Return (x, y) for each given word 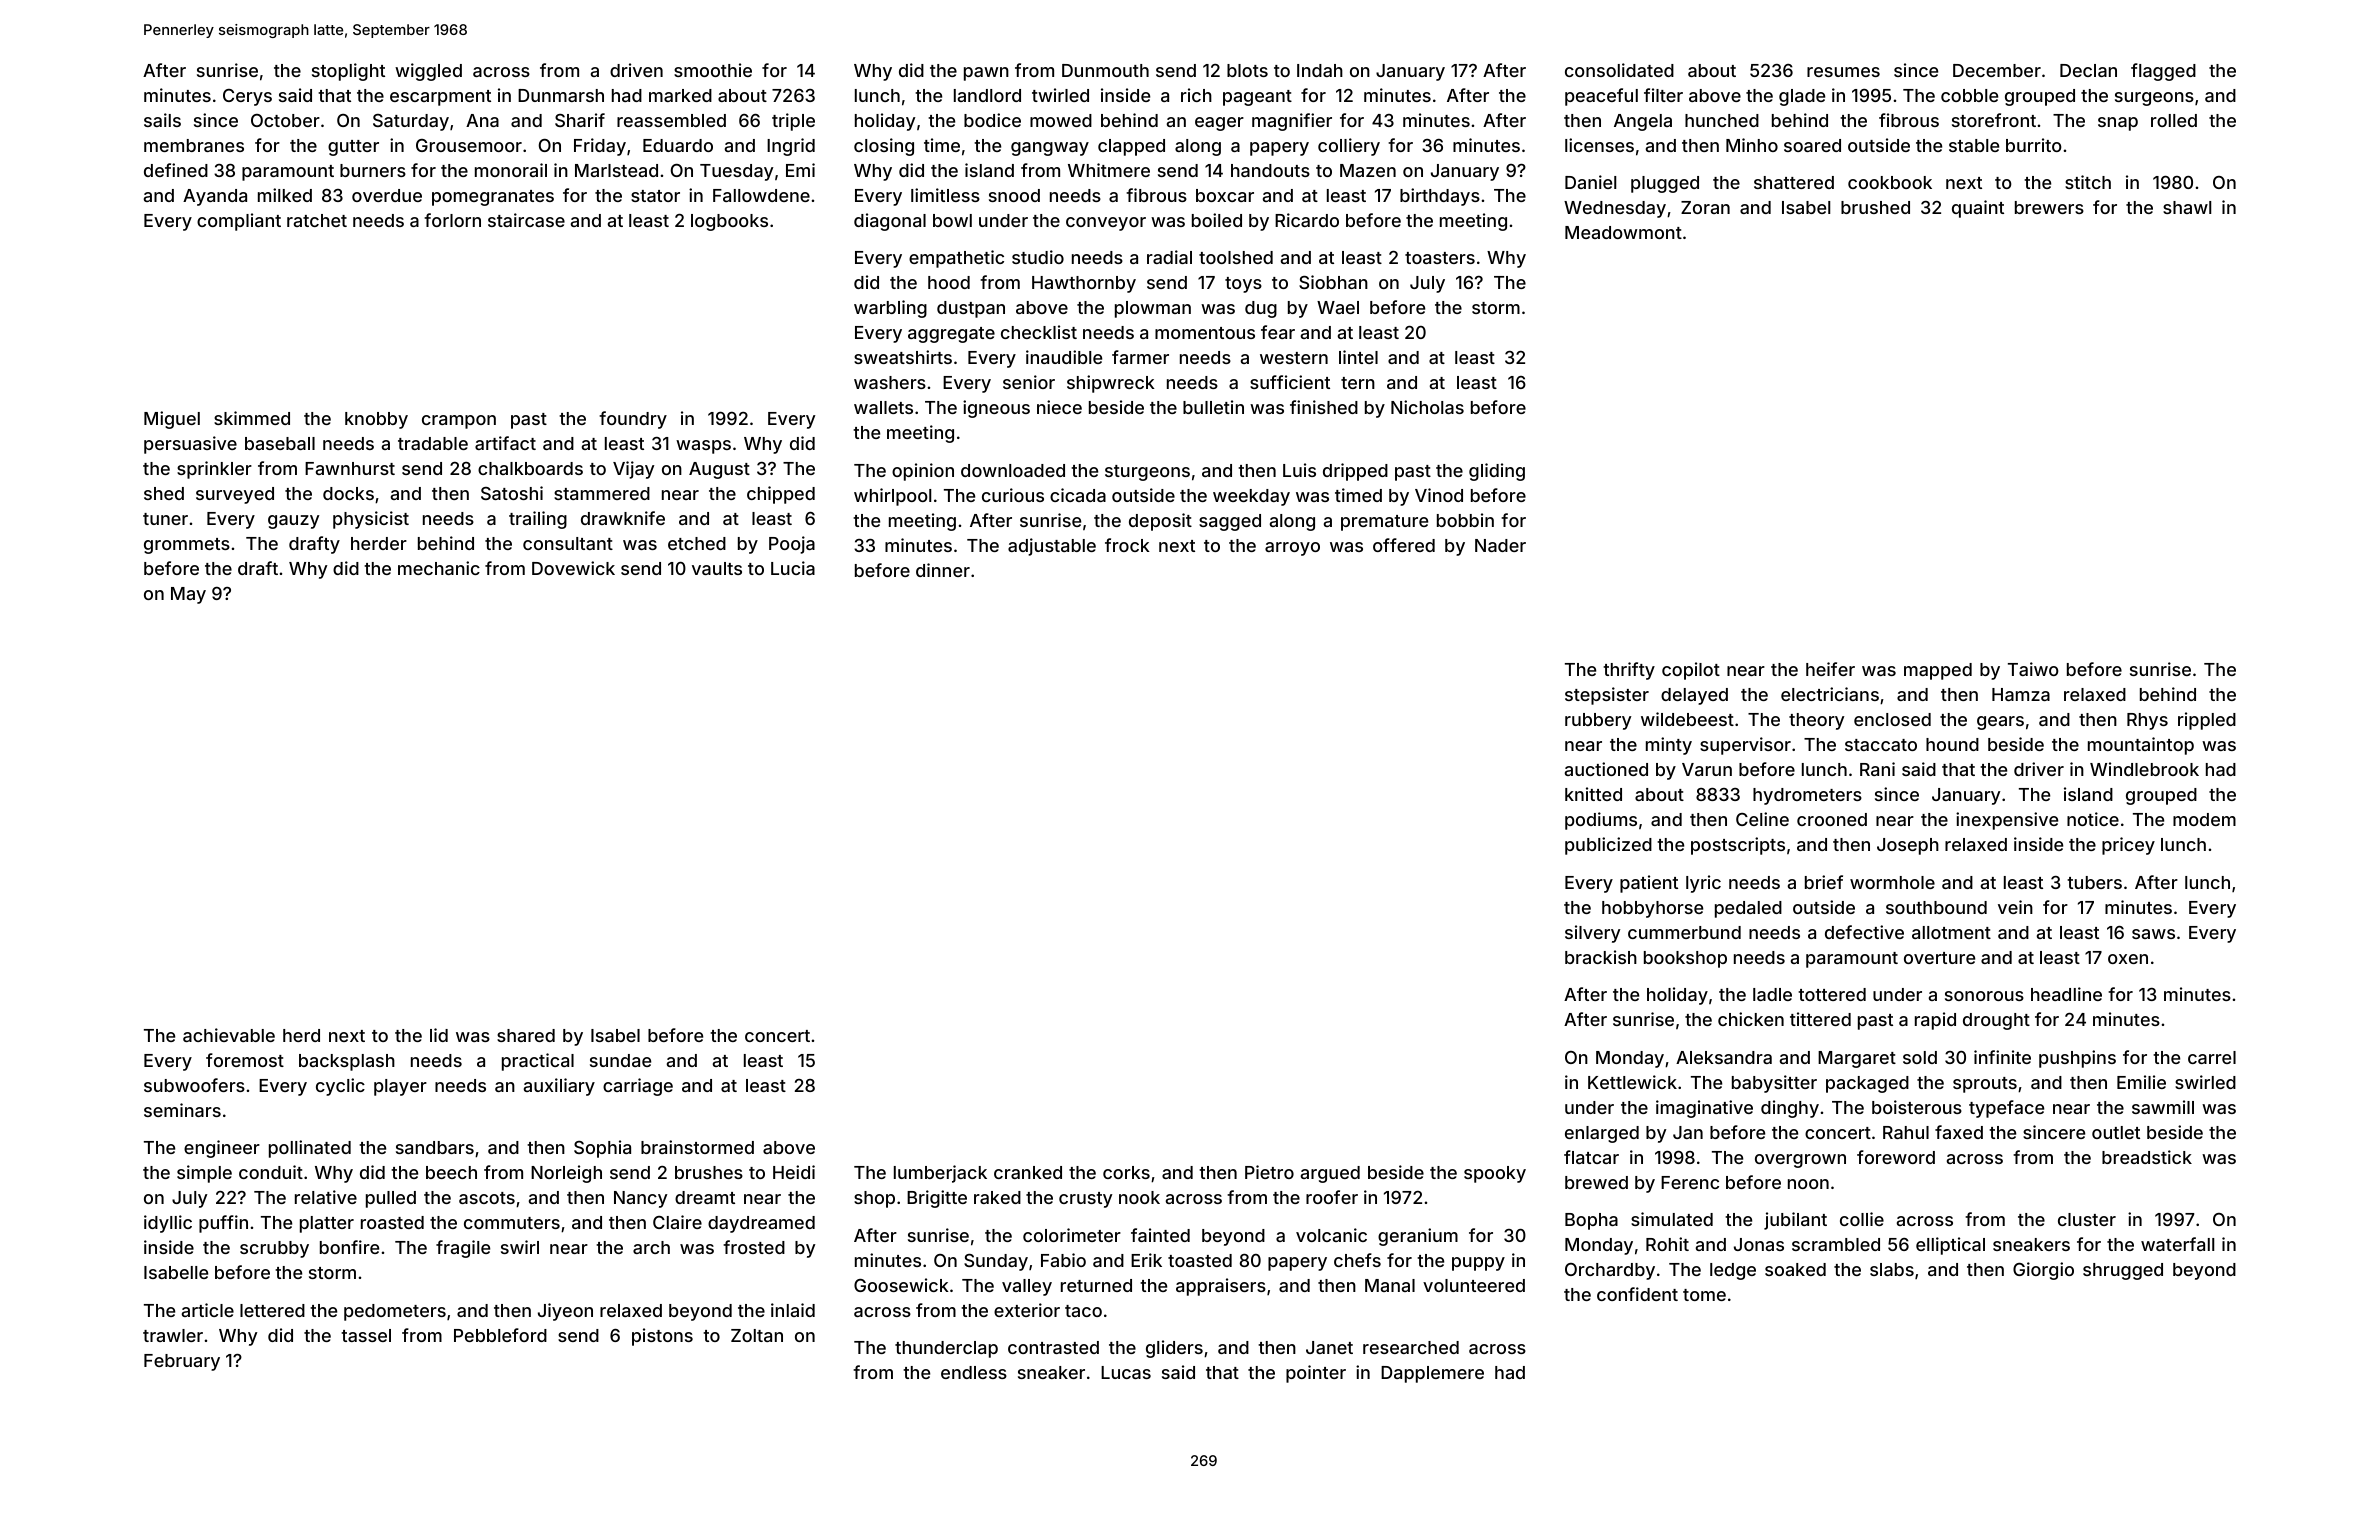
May (188, 595)
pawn (986, 74)
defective (1864, 932)
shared (526, 1035)
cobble (1969, 95)
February (182, 1362)
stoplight (348, 72)
